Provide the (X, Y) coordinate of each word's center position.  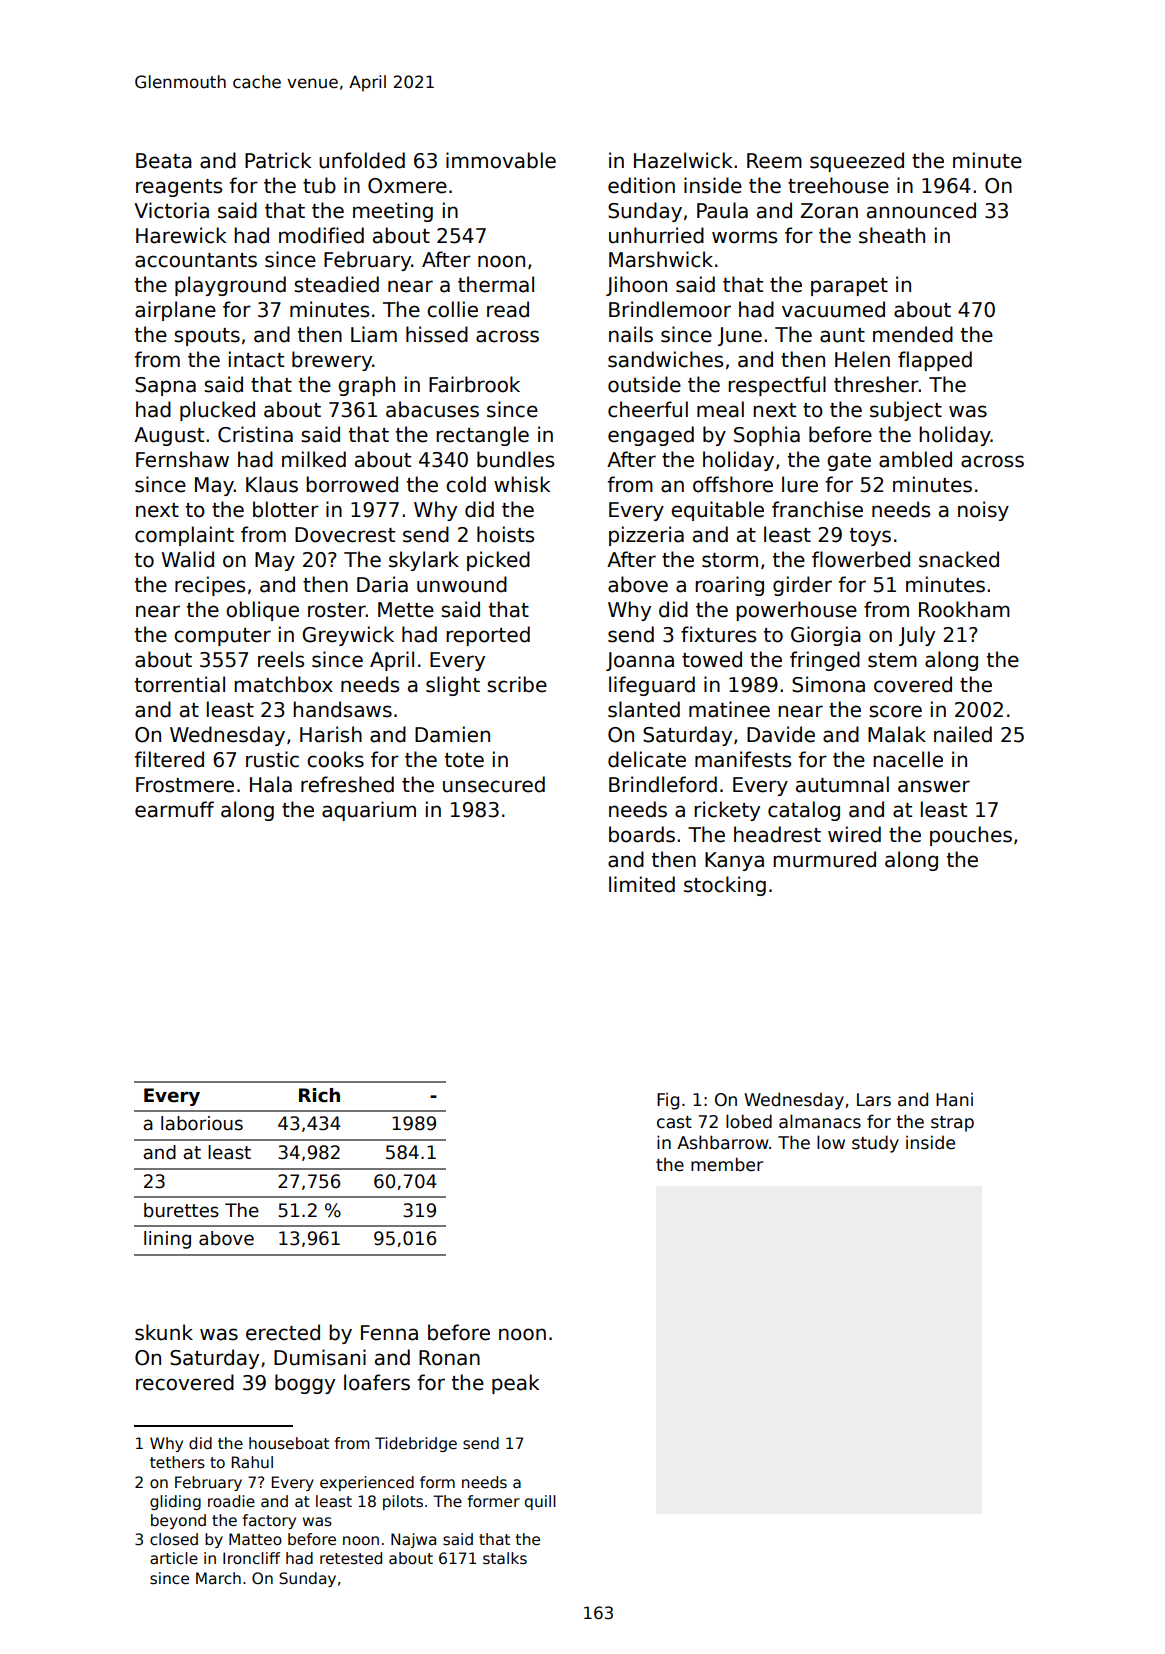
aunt (842, 335)
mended (913, 334)
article (174, 1558)
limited (642, 884)
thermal (496, 284)
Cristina (255, 434)
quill (540, 1502)
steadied (336, 284)
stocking (725, 886)
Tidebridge (416, 1444)
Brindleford (663, 784)
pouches (971, 836)
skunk (164, 1332)
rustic (272, 759)
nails (631, 334)
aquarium (369, 811)
